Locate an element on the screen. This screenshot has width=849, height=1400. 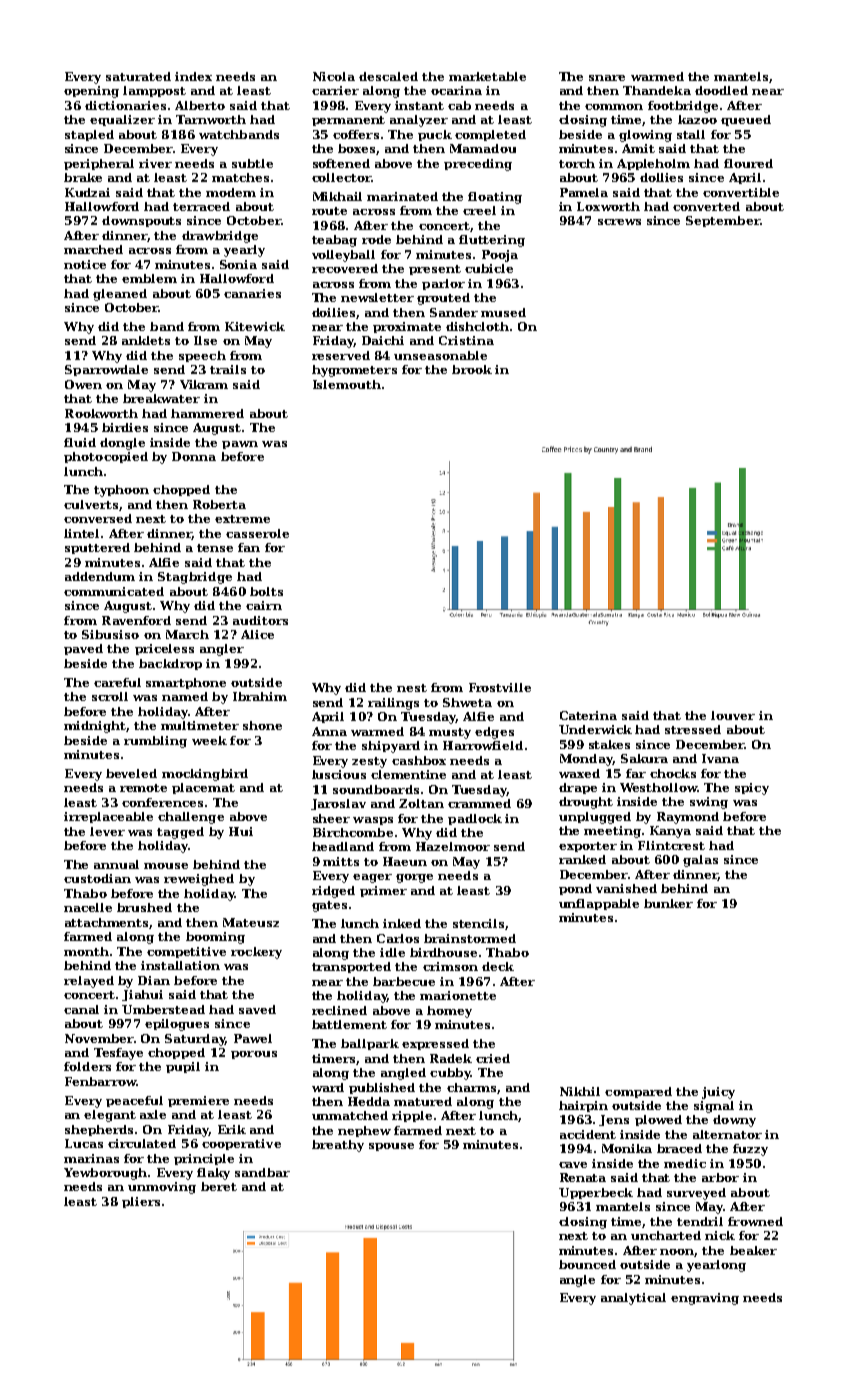
barbecue is located at coordinates (404, 981).
